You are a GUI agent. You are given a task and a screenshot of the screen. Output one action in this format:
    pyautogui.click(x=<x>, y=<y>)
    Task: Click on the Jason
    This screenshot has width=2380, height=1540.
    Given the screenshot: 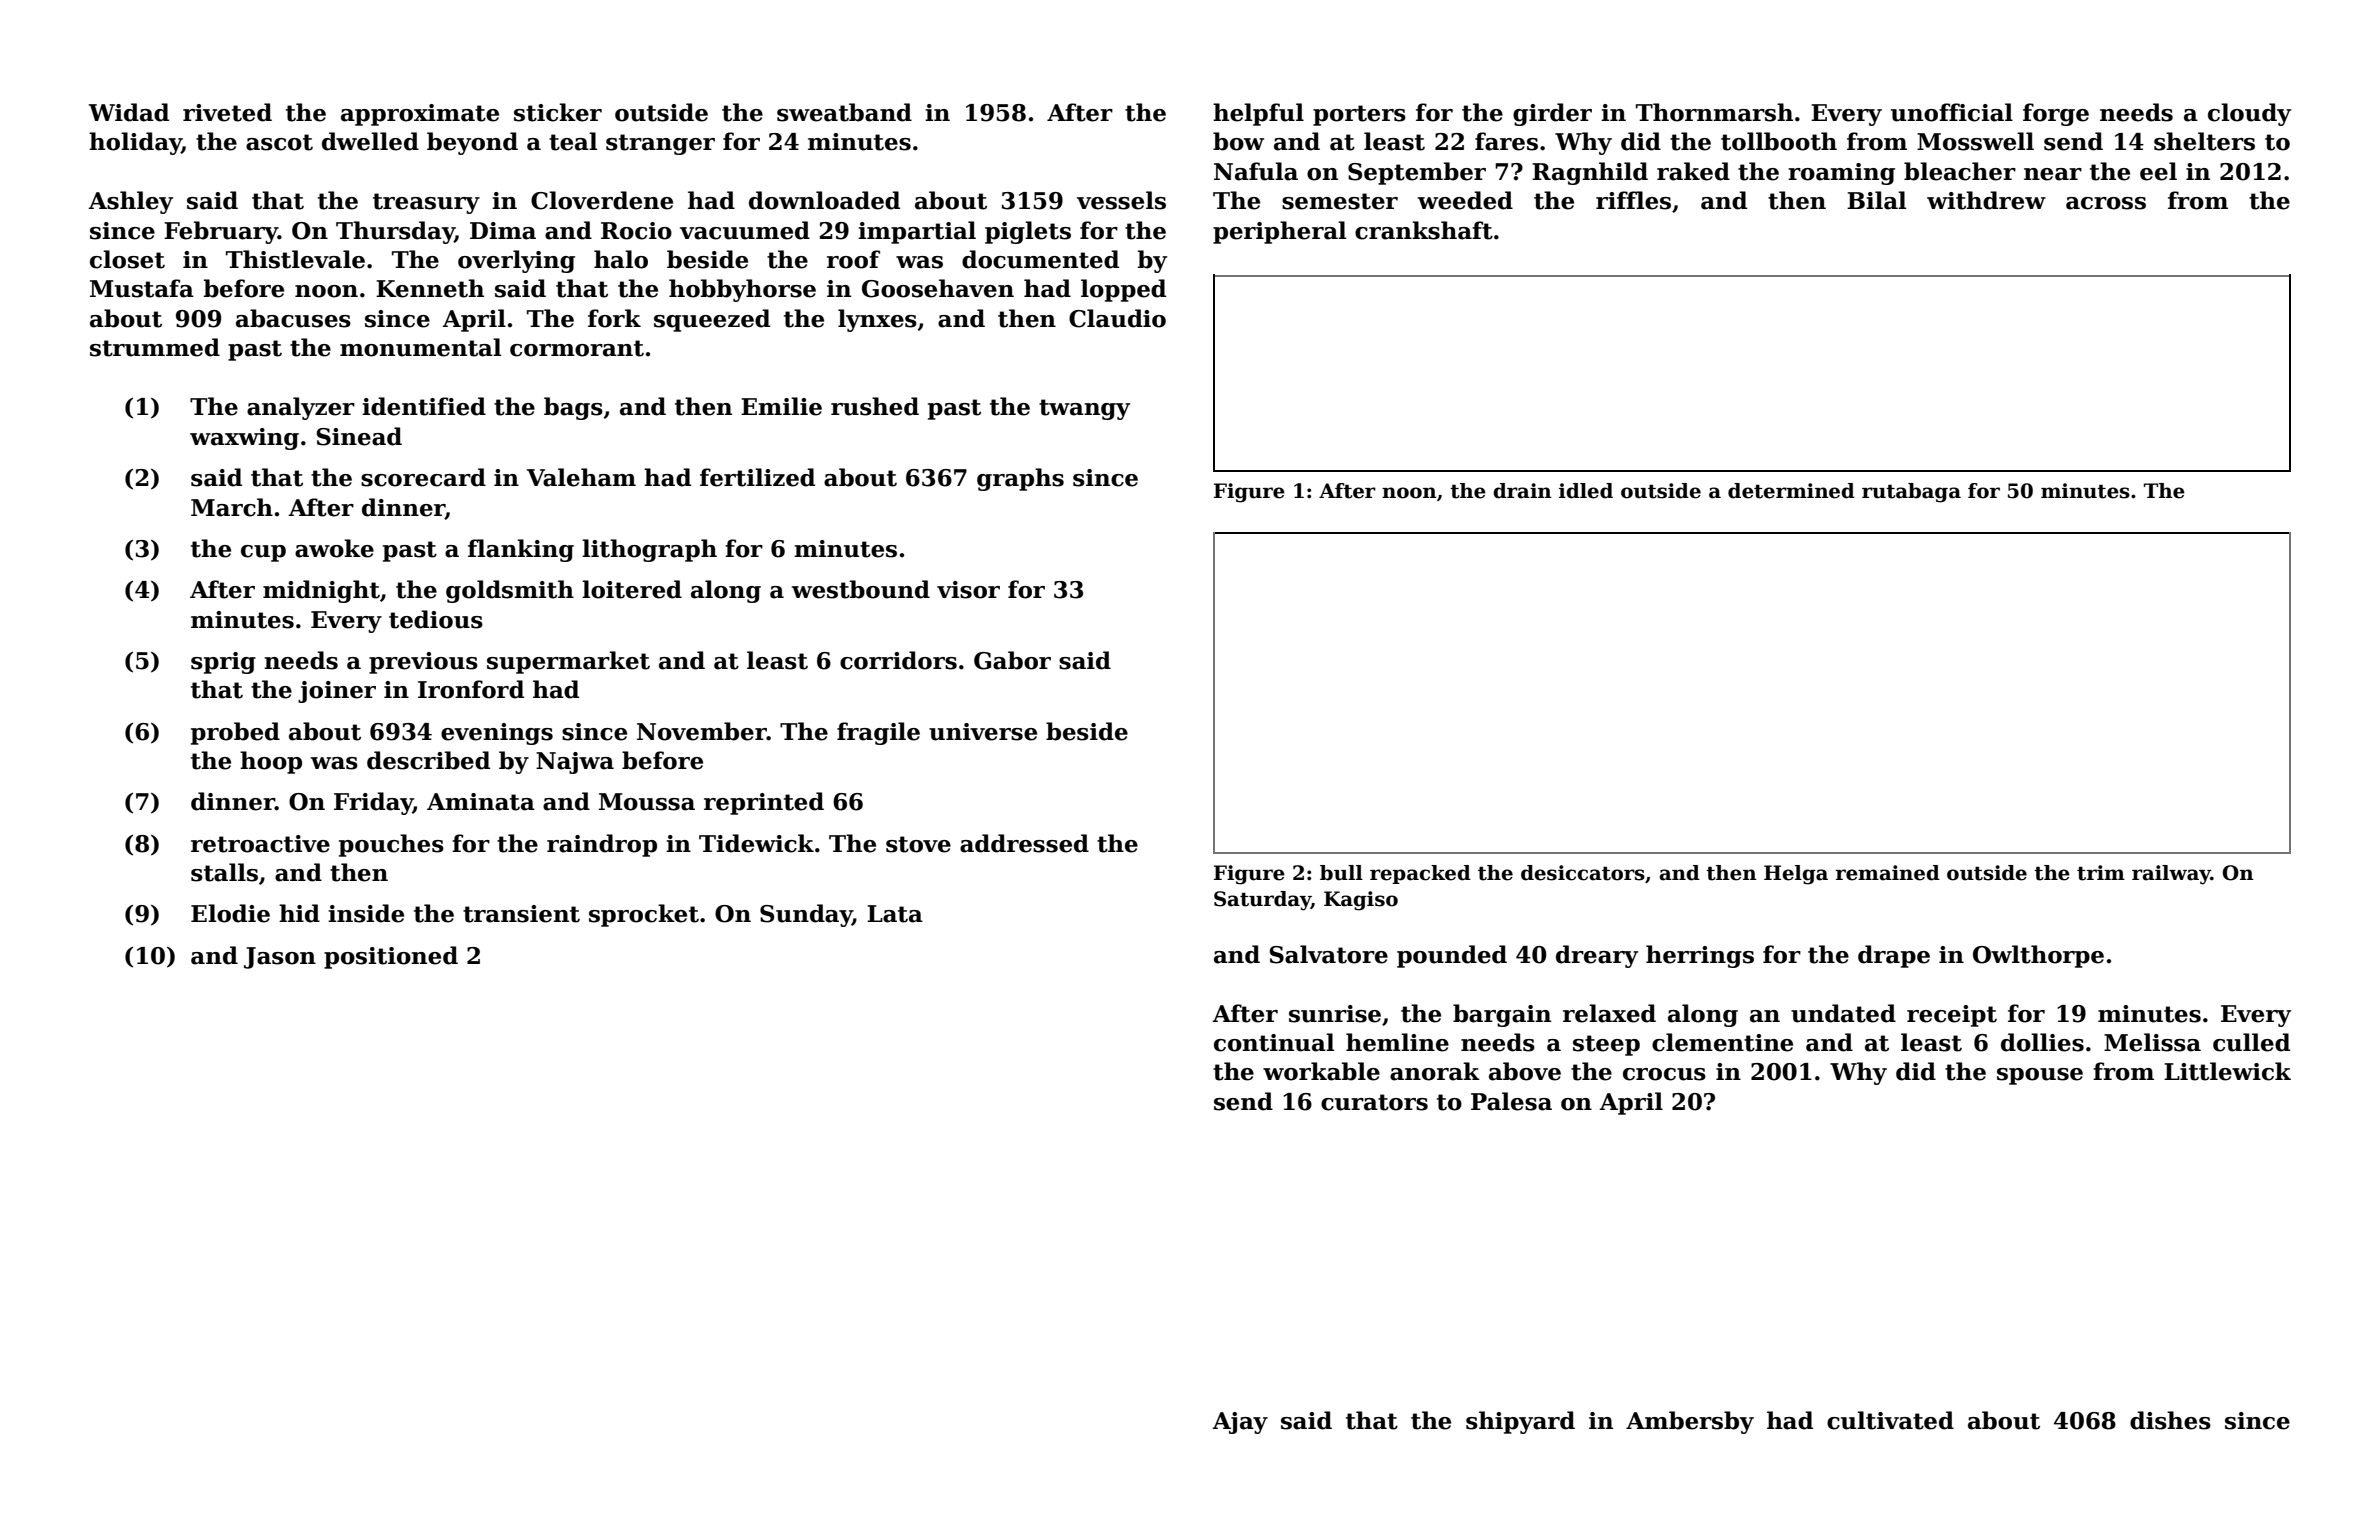 What is the action you would take?
    pyautogui.click(x=280, y=958)
